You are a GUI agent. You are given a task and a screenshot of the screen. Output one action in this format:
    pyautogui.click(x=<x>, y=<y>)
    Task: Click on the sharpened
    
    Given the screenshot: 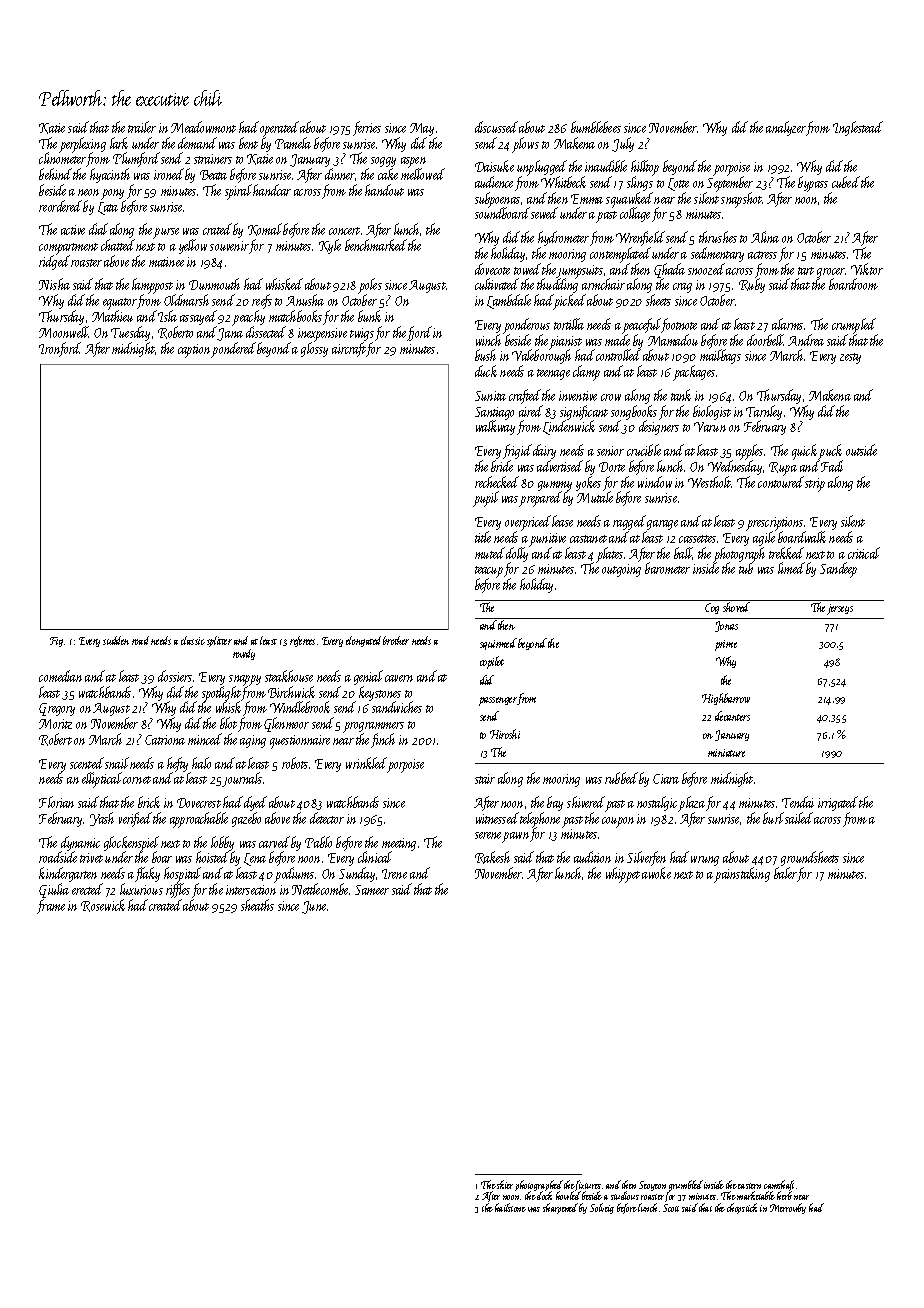 What is the action you would take?
    pyautogui.click(x=560, y=1208)
